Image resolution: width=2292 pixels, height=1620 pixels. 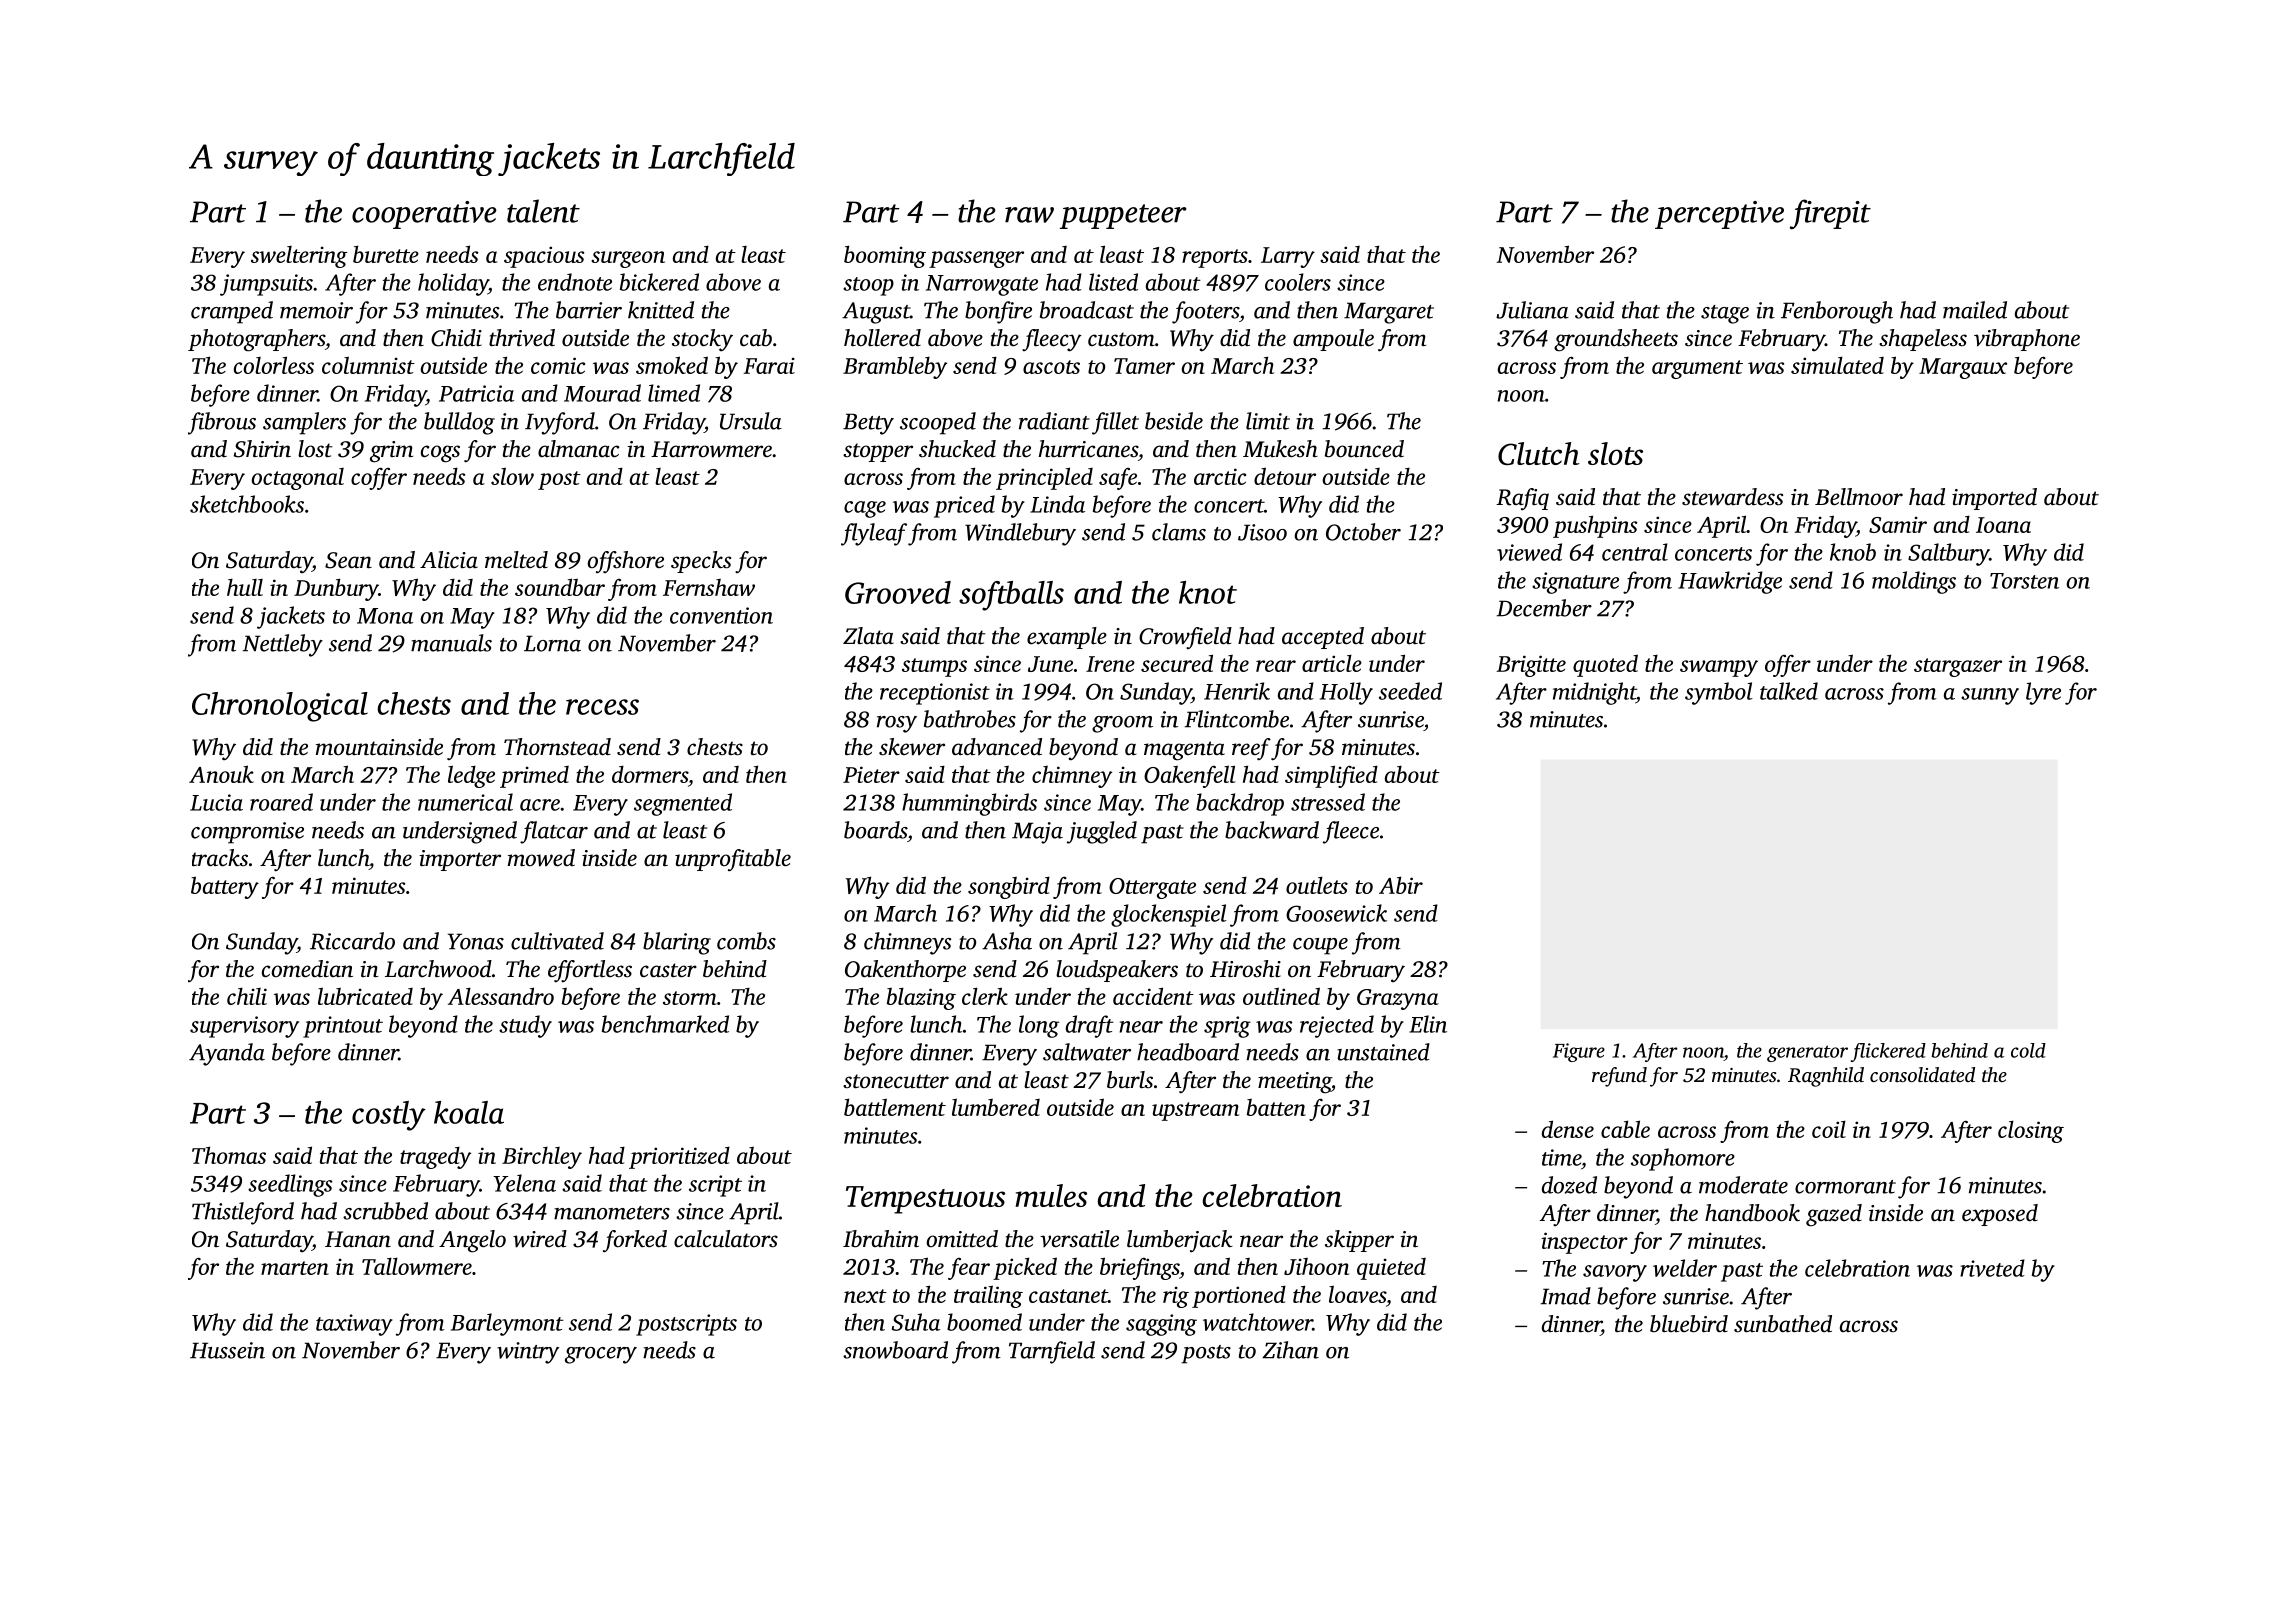 I want to click on cooperative, so click(x=424, y=215).
